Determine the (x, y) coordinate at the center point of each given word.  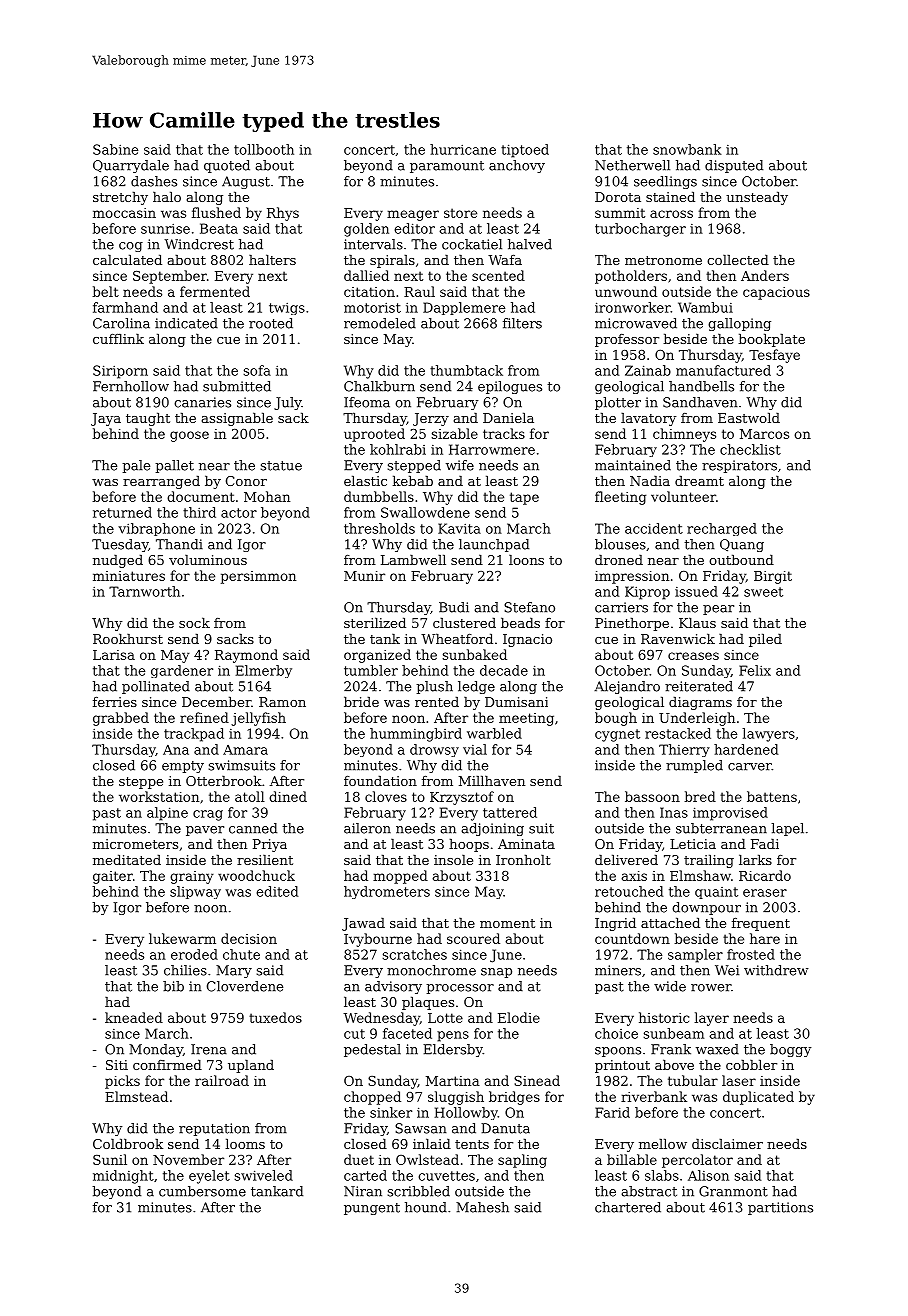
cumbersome (202, 1191)
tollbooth (264, 149)
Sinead (537, 1080)
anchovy (517, 166)
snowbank (687, 149)
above (674, 1064)
